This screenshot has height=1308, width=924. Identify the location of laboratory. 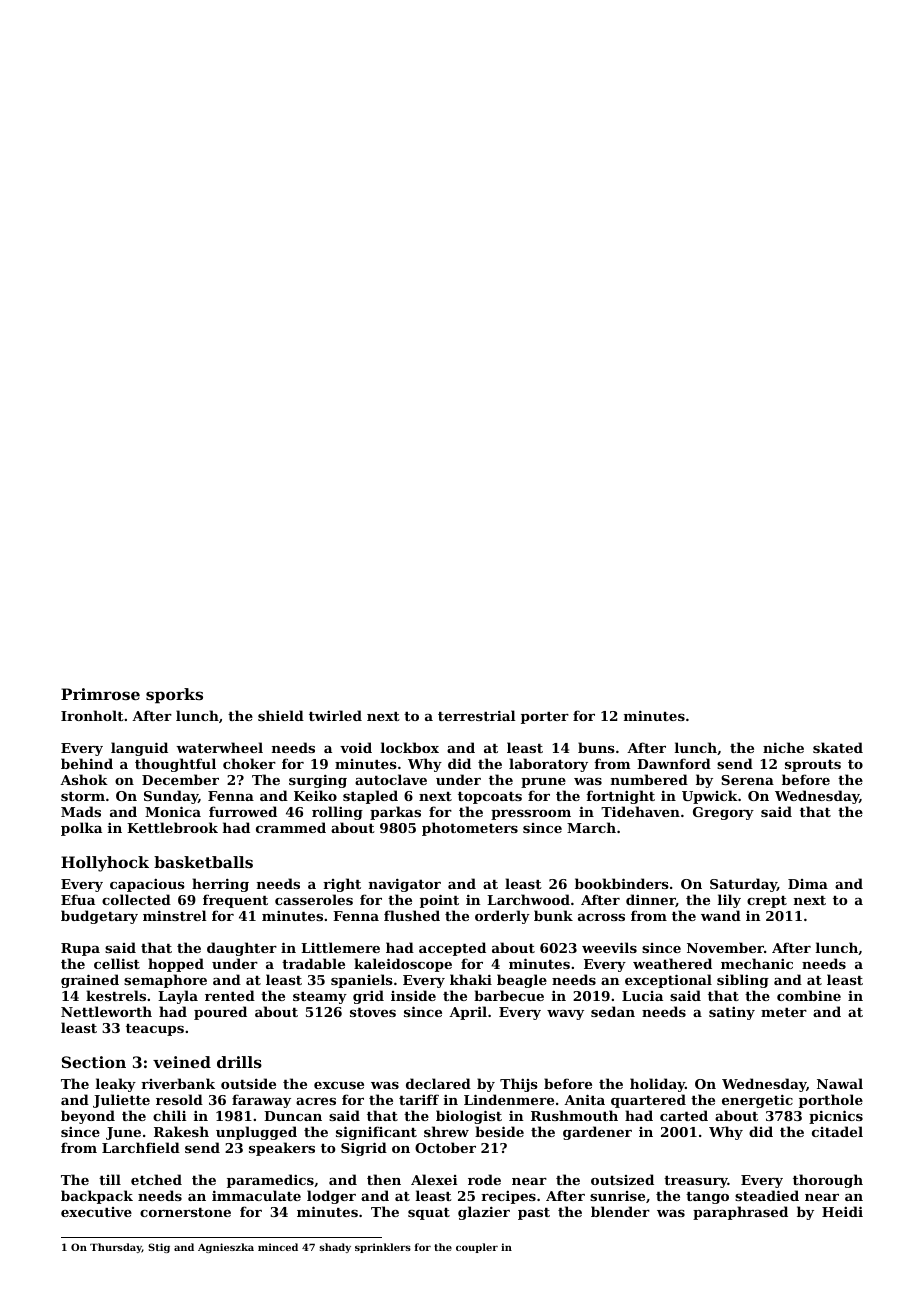
(548, 765).
